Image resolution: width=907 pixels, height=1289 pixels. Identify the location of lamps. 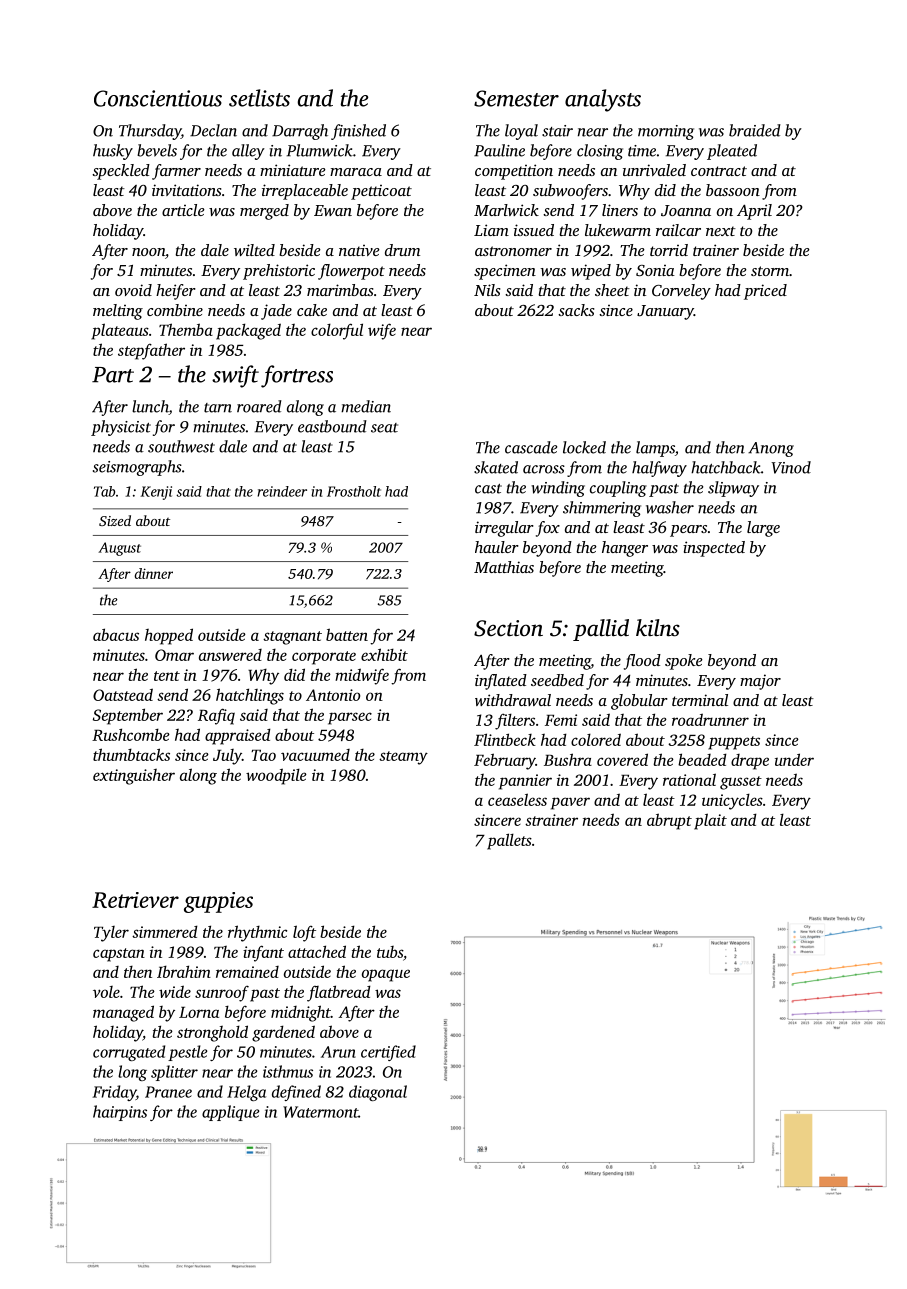
(655, 449).
